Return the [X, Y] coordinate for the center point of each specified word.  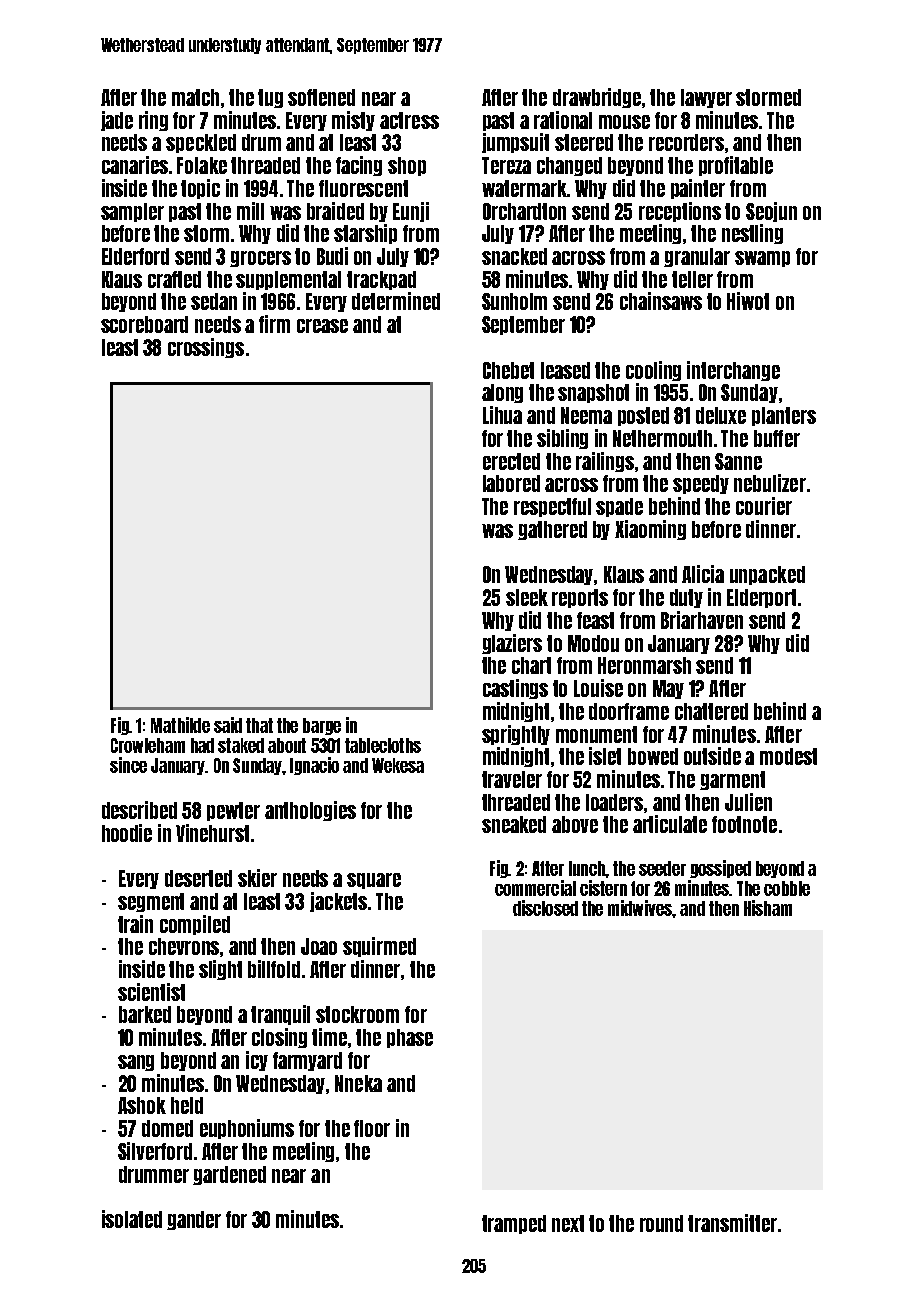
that [259, 725]
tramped [514, 1224]
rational [563, 120]
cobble [787, 888]
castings [515, 689]
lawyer [706, 98]
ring [153, 121]
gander [194, 1220]
